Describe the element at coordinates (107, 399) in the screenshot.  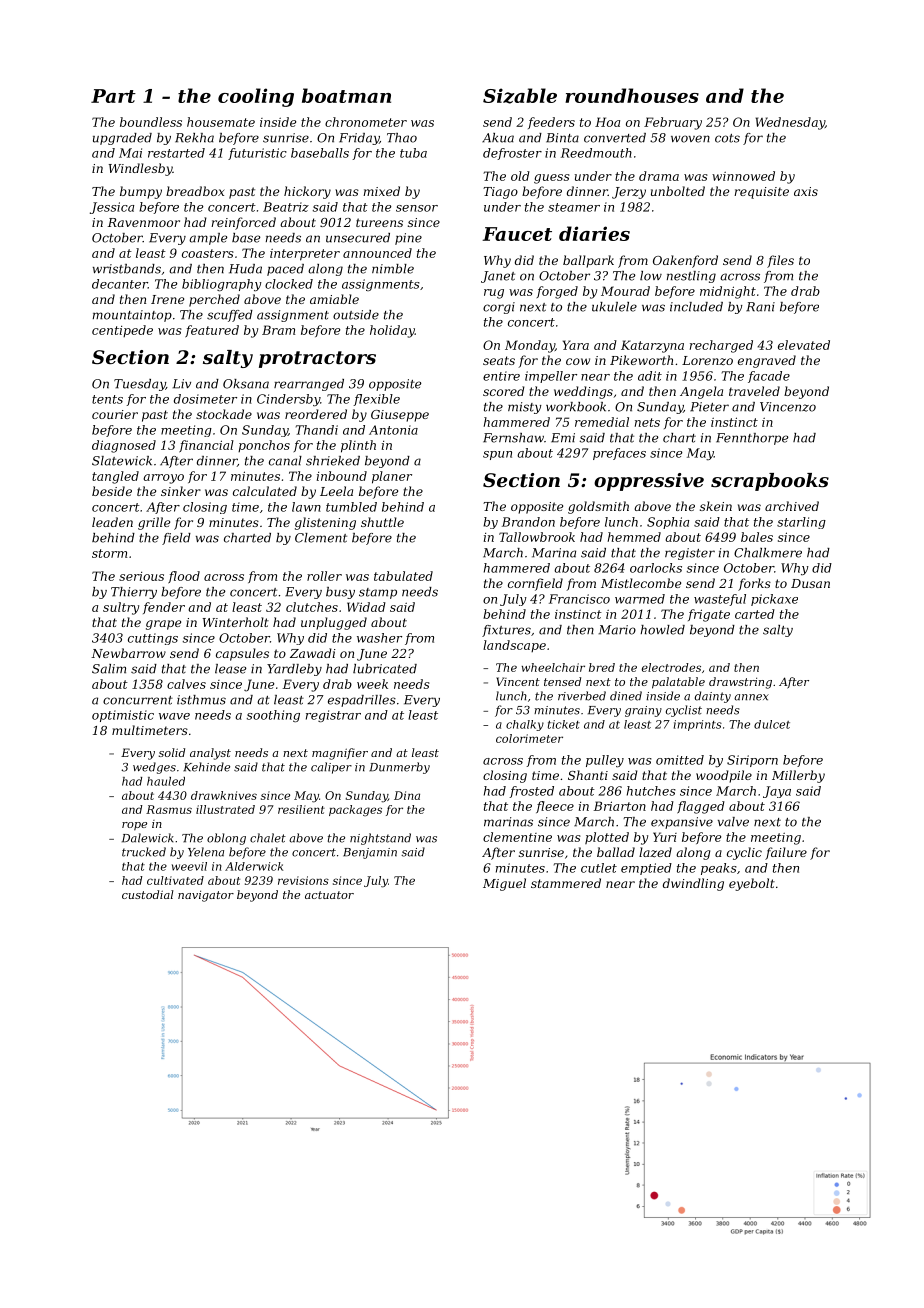
I see `tents` at that location.
